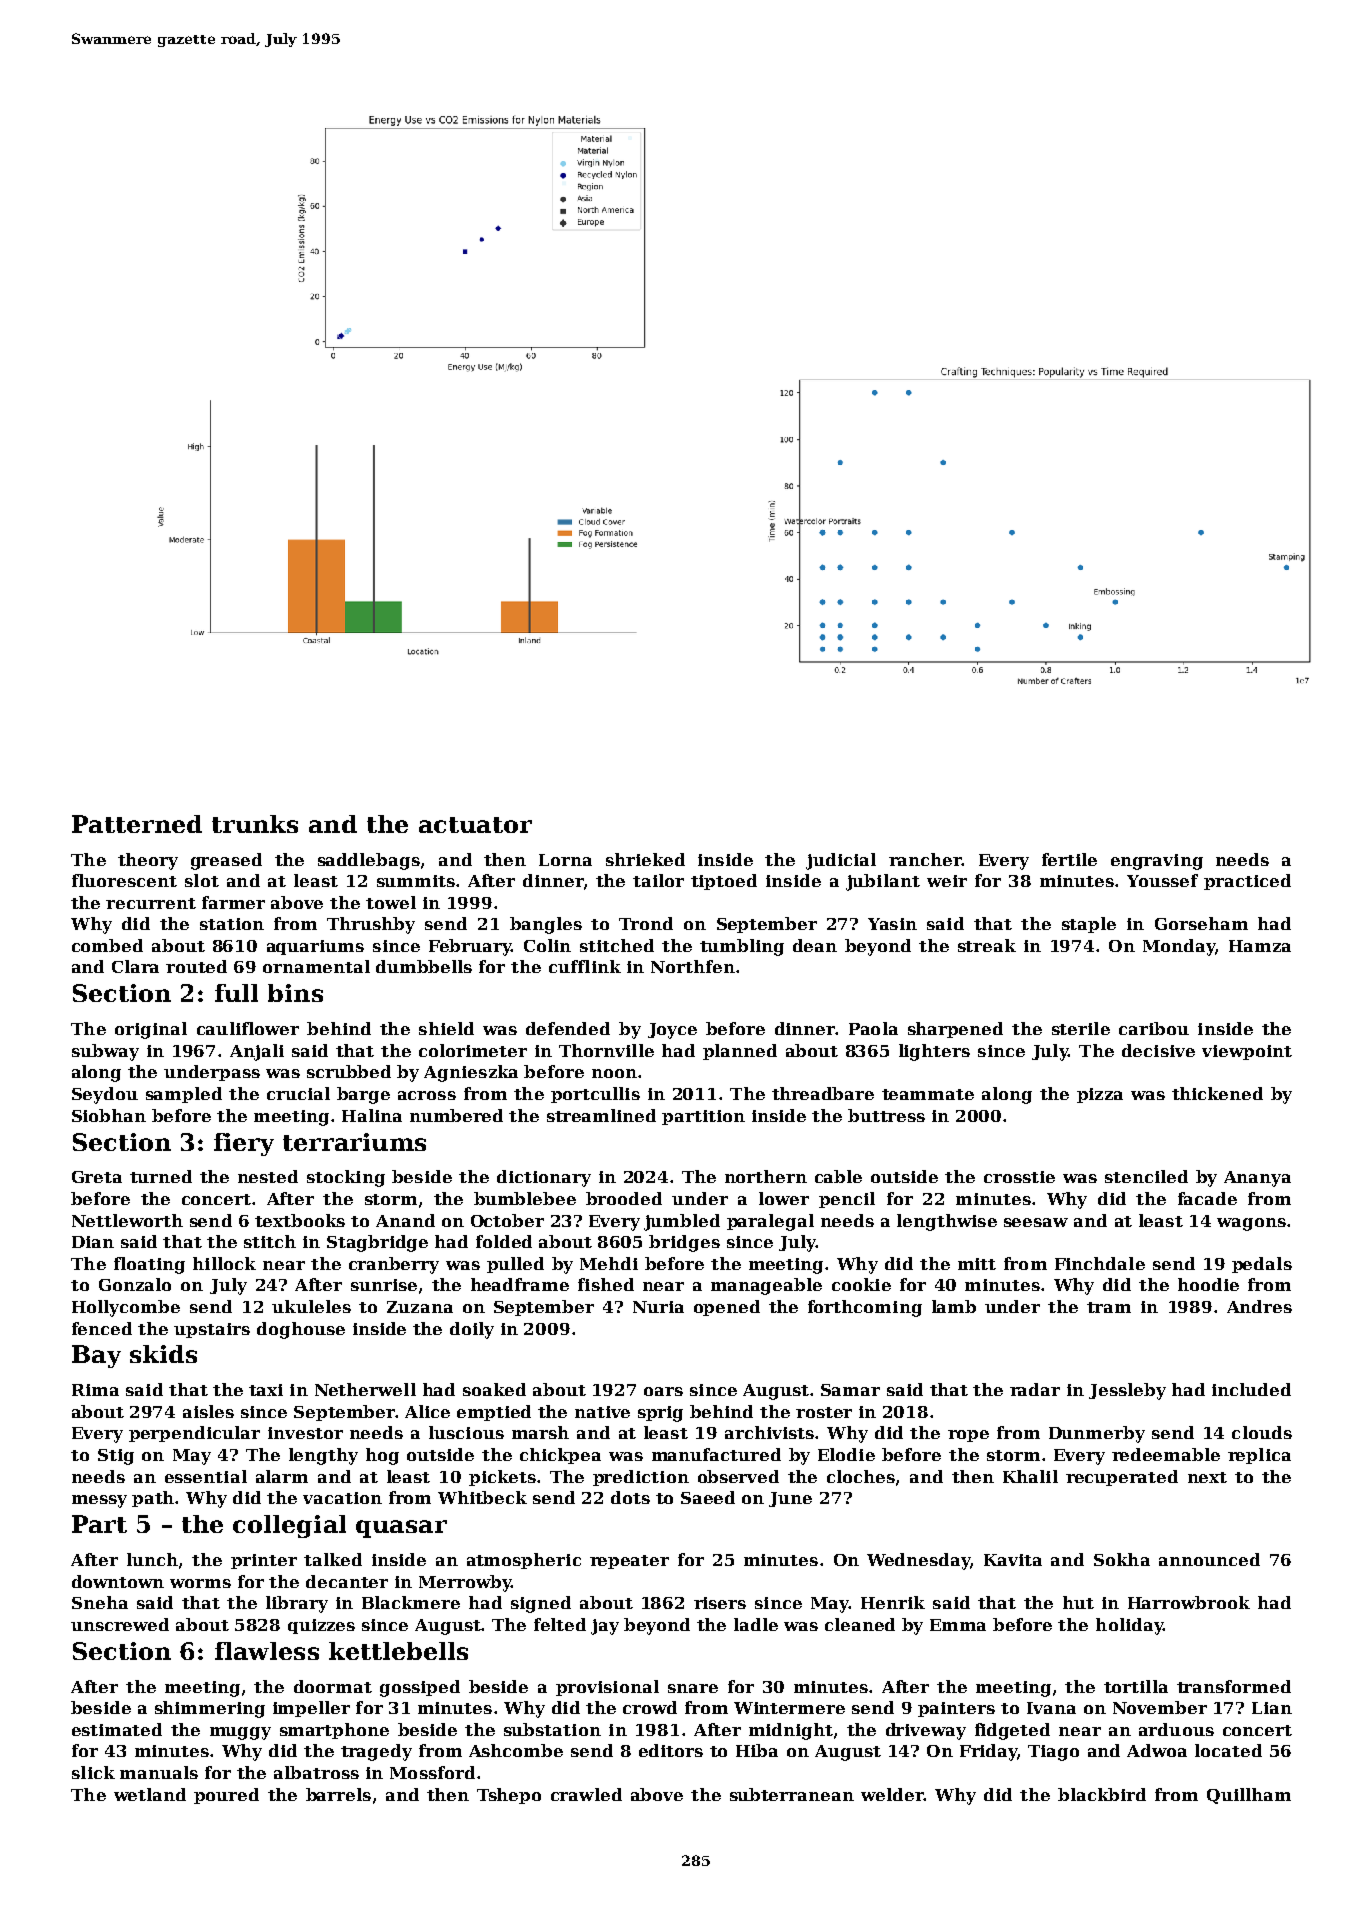  I want to click on subway, so click(105, 1052).
